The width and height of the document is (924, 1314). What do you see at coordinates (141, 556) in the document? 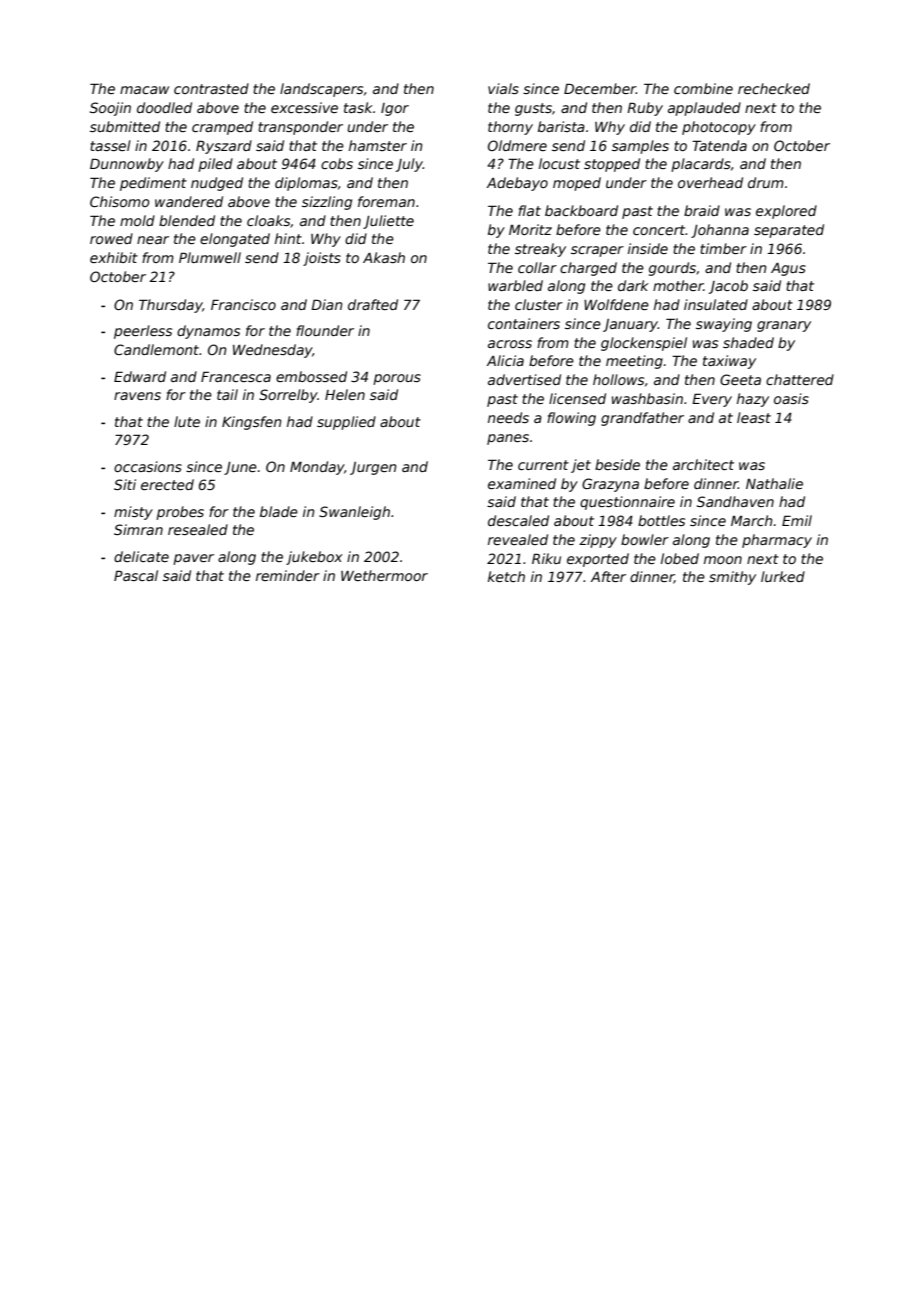
I see `delicate` at bounding box center [141, 556].
